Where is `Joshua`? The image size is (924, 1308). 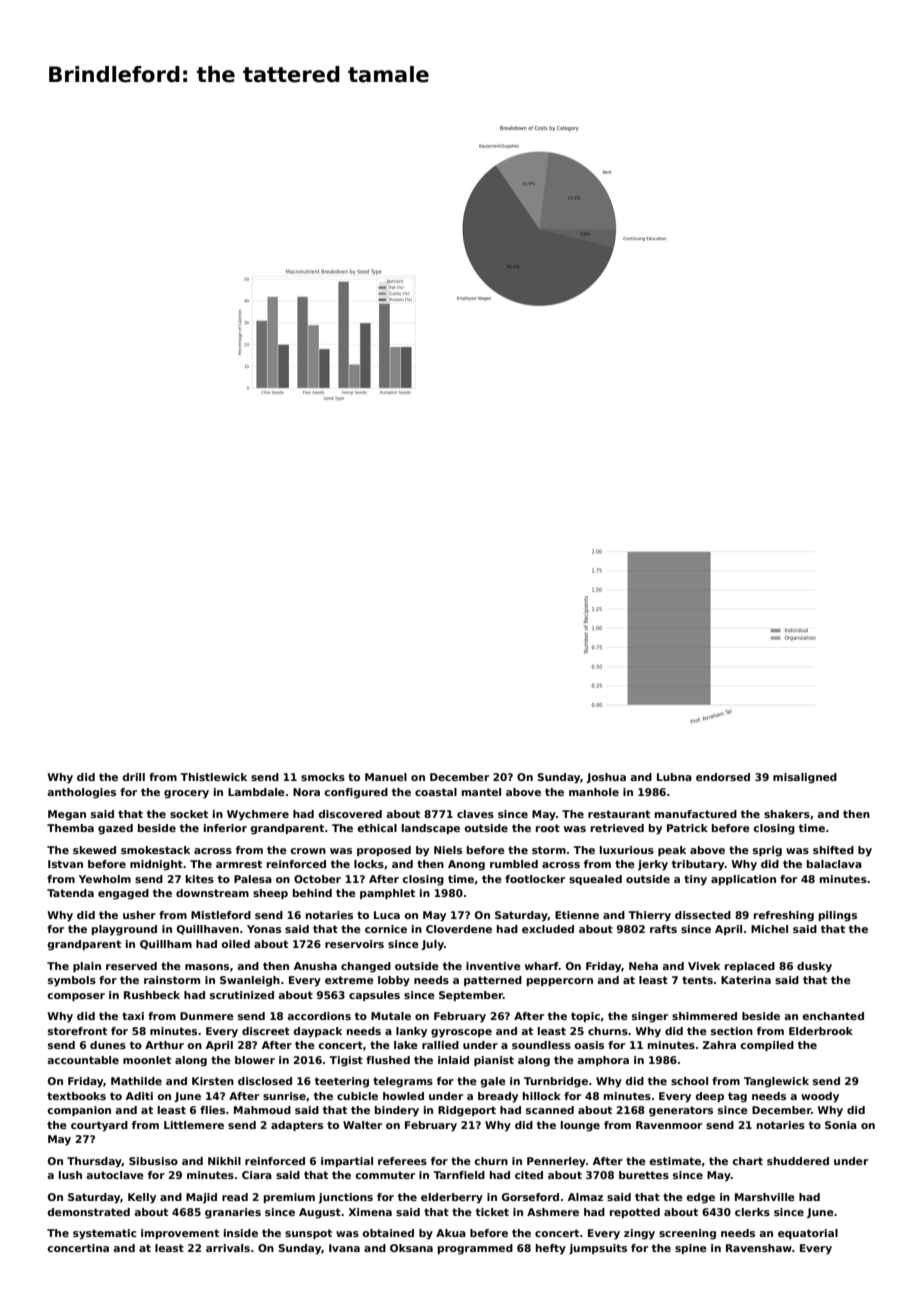
Joshua is located at coordinates (606, 778).
